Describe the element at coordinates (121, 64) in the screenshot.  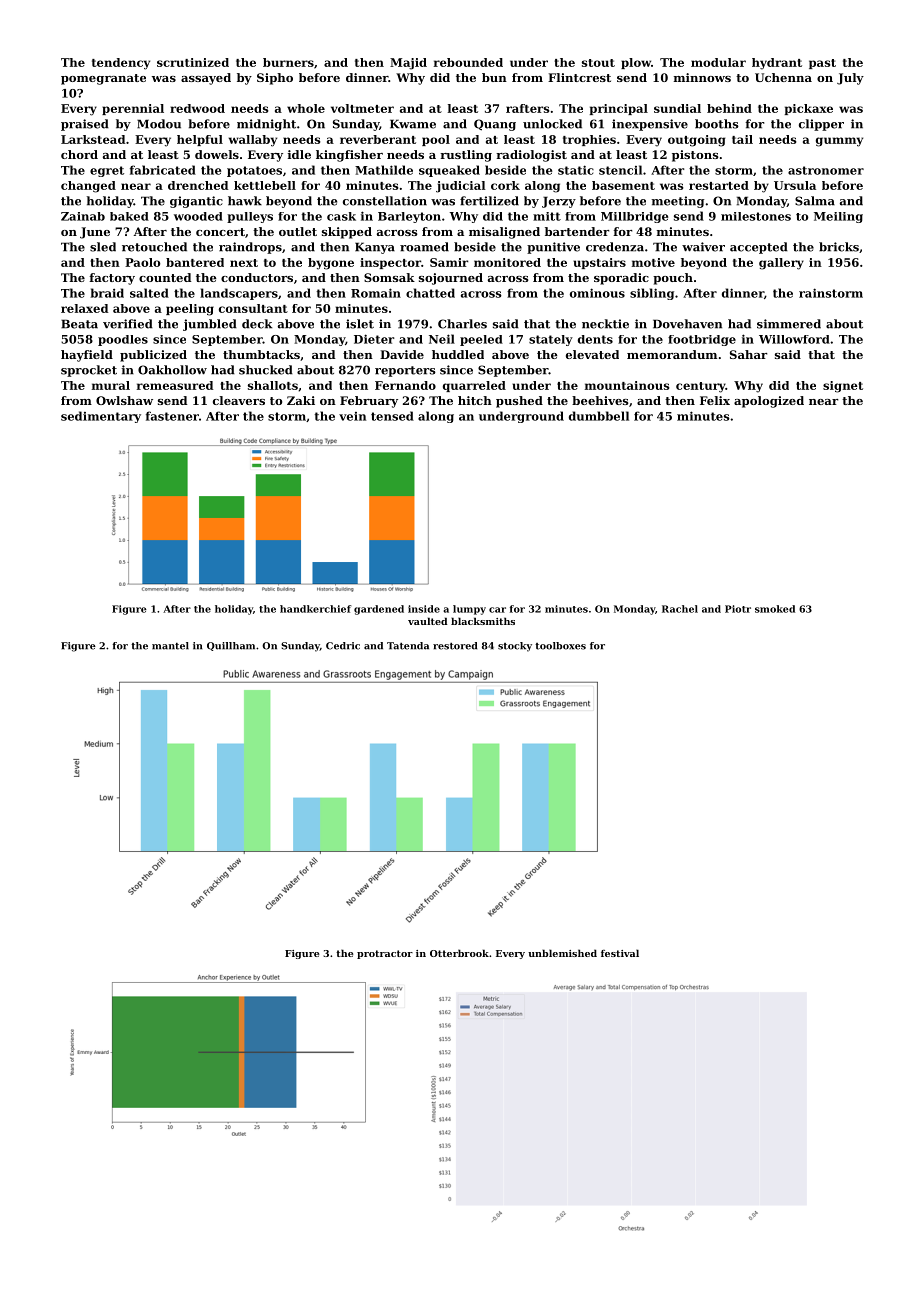
I see `tendency` at that location.
